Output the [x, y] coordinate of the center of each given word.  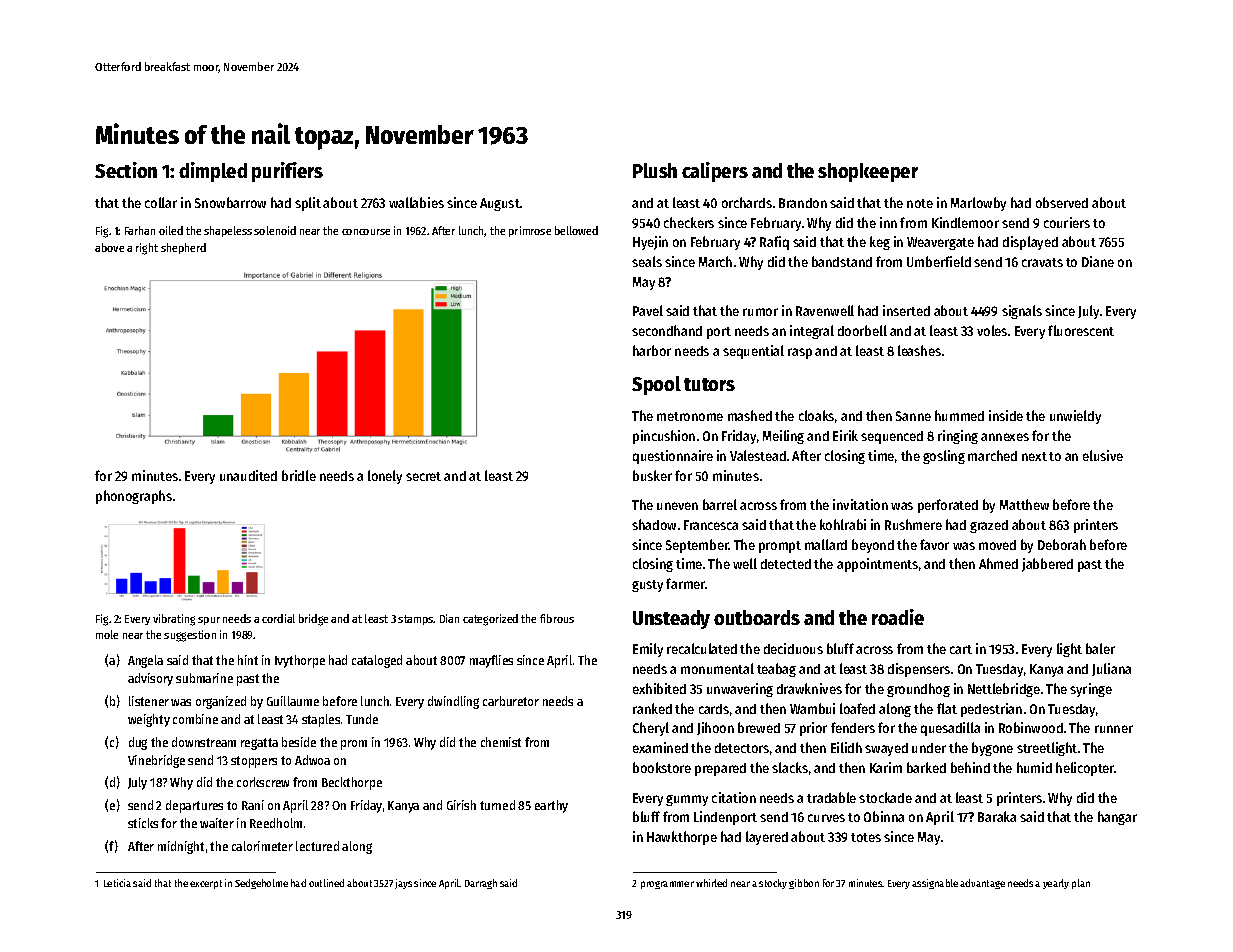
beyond [873, 546]
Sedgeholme [261, 884]
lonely [385, 477]
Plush [655, 170]
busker [652, 475]
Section [126, 170]
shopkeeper [868, 172]
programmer [667, 885]
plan [1081, 884]
